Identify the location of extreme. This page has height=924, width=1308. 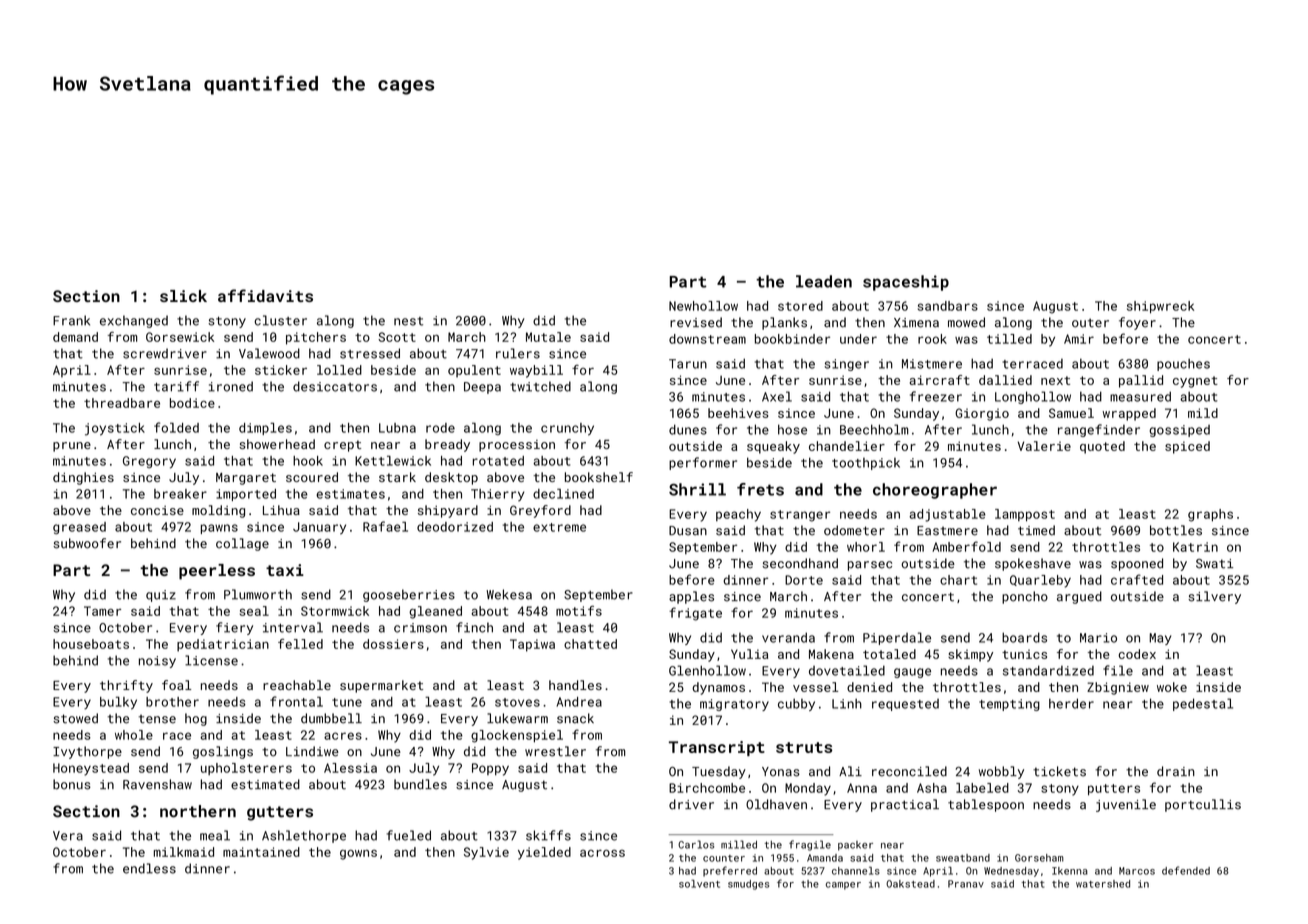
(559, 527).
